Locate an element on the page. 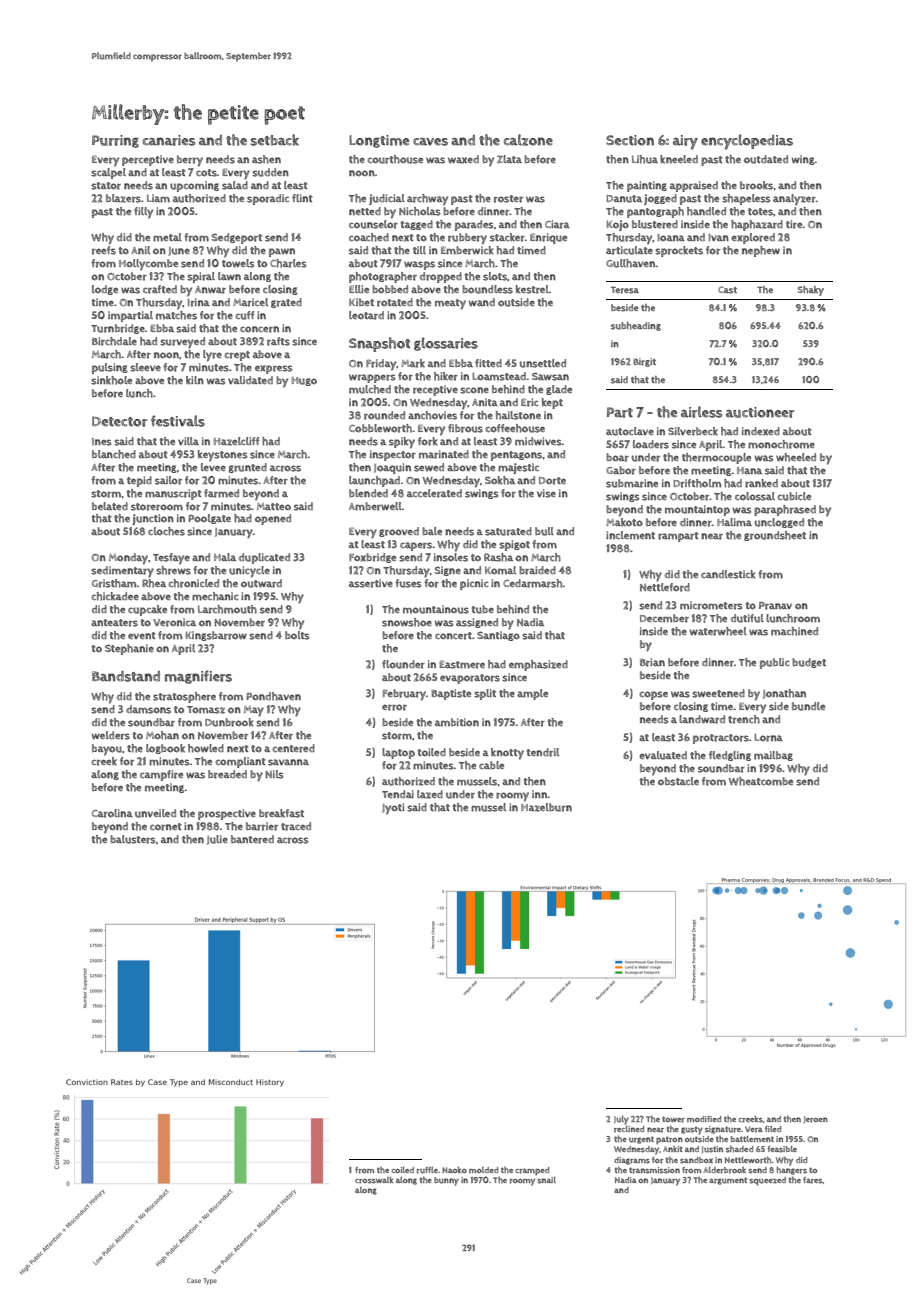  festivals is located at coordinates (178, 421).
